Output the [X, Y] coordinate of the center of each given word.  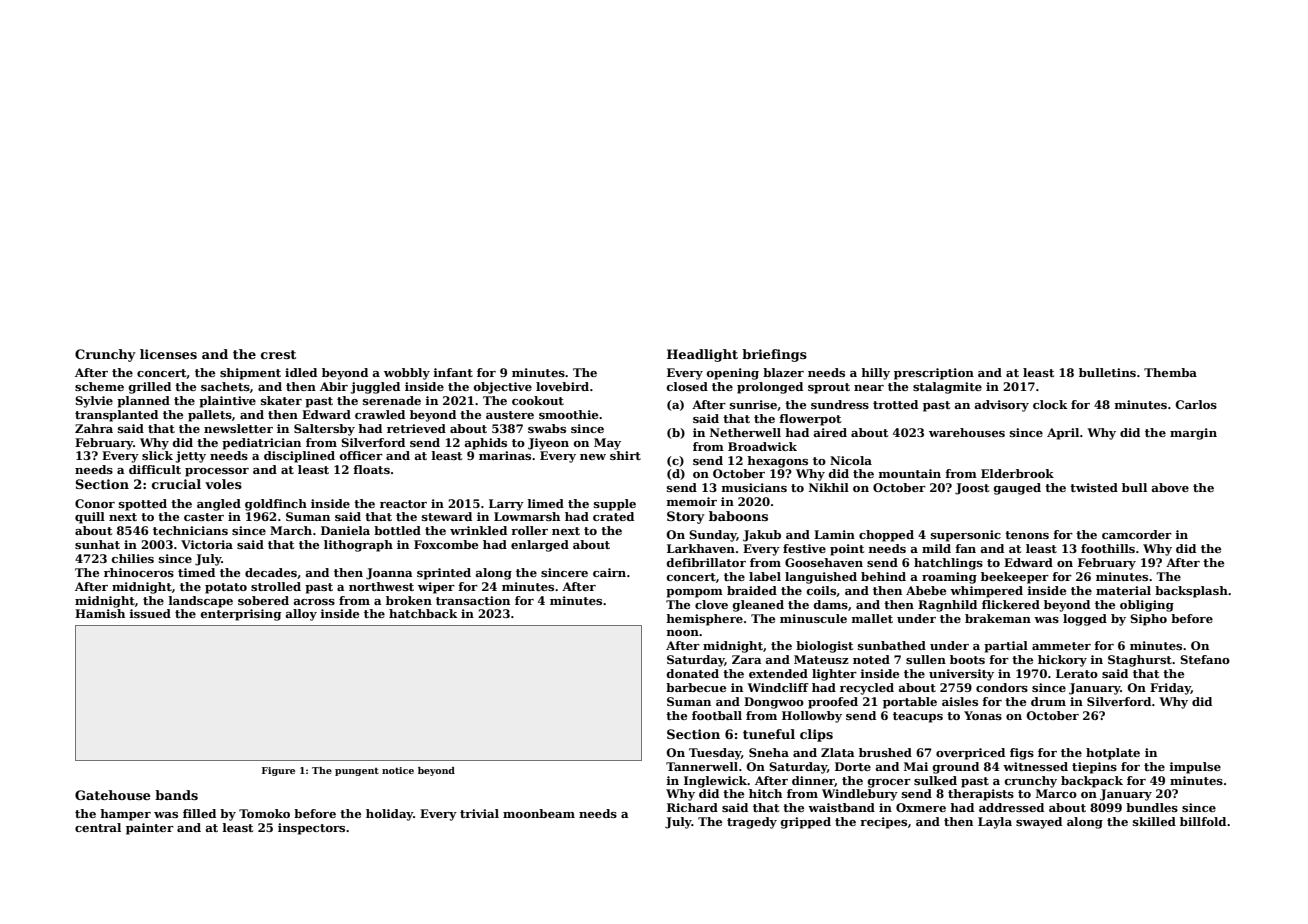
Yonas [983, 715]
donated [693, 673]
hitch [765, 793]
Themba [1170, 372]
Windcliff [778, 687]
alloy [301, 615]
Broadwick [762, 446]
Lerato [1077, 673]
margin [1193, 434]
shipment [250, 374]
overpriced [970, 754]
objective [503, 388]
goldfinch [276, 505]
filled [199, 813]
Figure [278, 771]
